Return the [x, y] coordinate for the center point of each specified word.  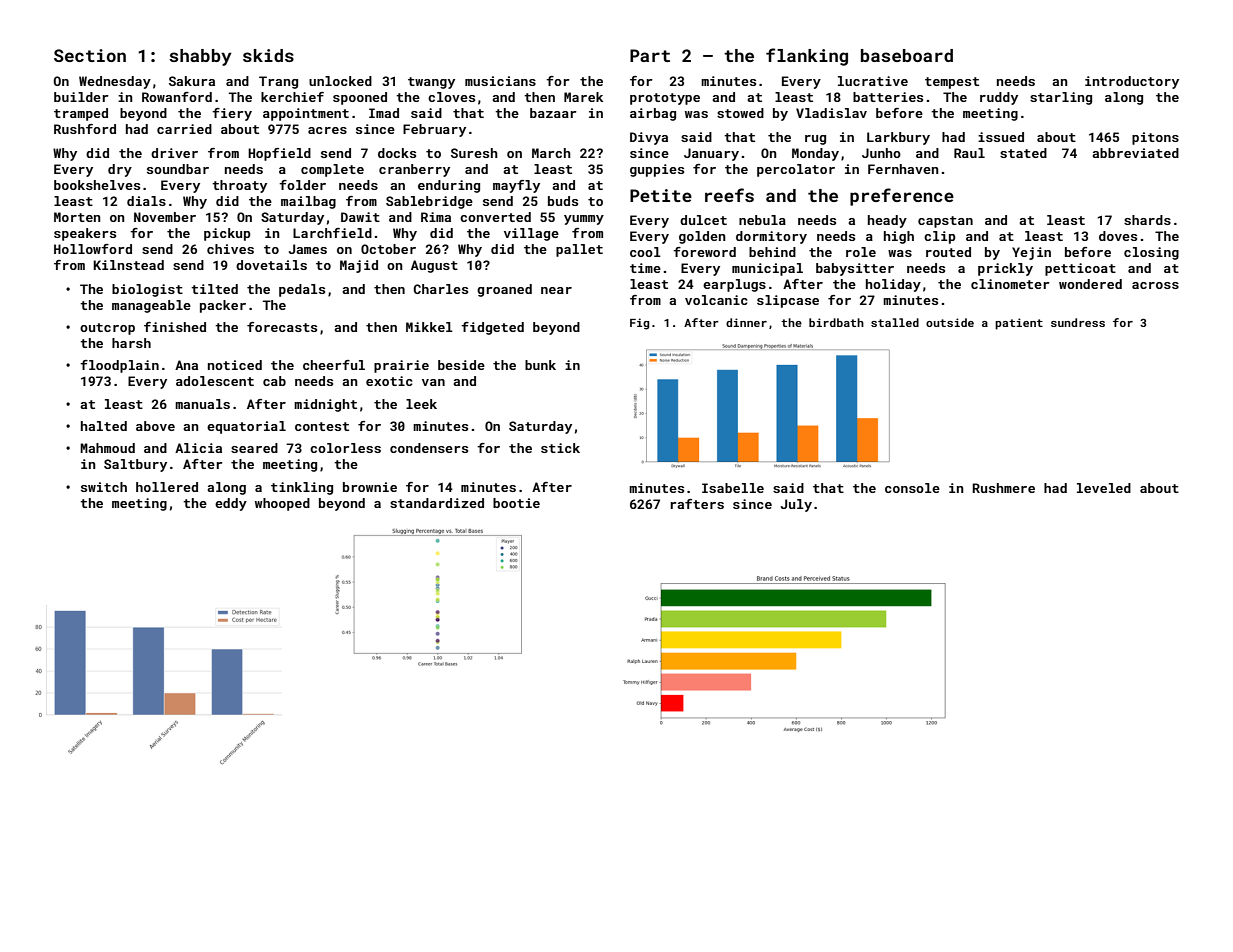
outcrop [107, 329]
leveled [1104, 488]
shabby [200, 57]
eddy [231, 504]
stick [560, 448]
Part [650, 55]
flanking [807, 57]
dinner [746, 322]
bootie [516, 503]
